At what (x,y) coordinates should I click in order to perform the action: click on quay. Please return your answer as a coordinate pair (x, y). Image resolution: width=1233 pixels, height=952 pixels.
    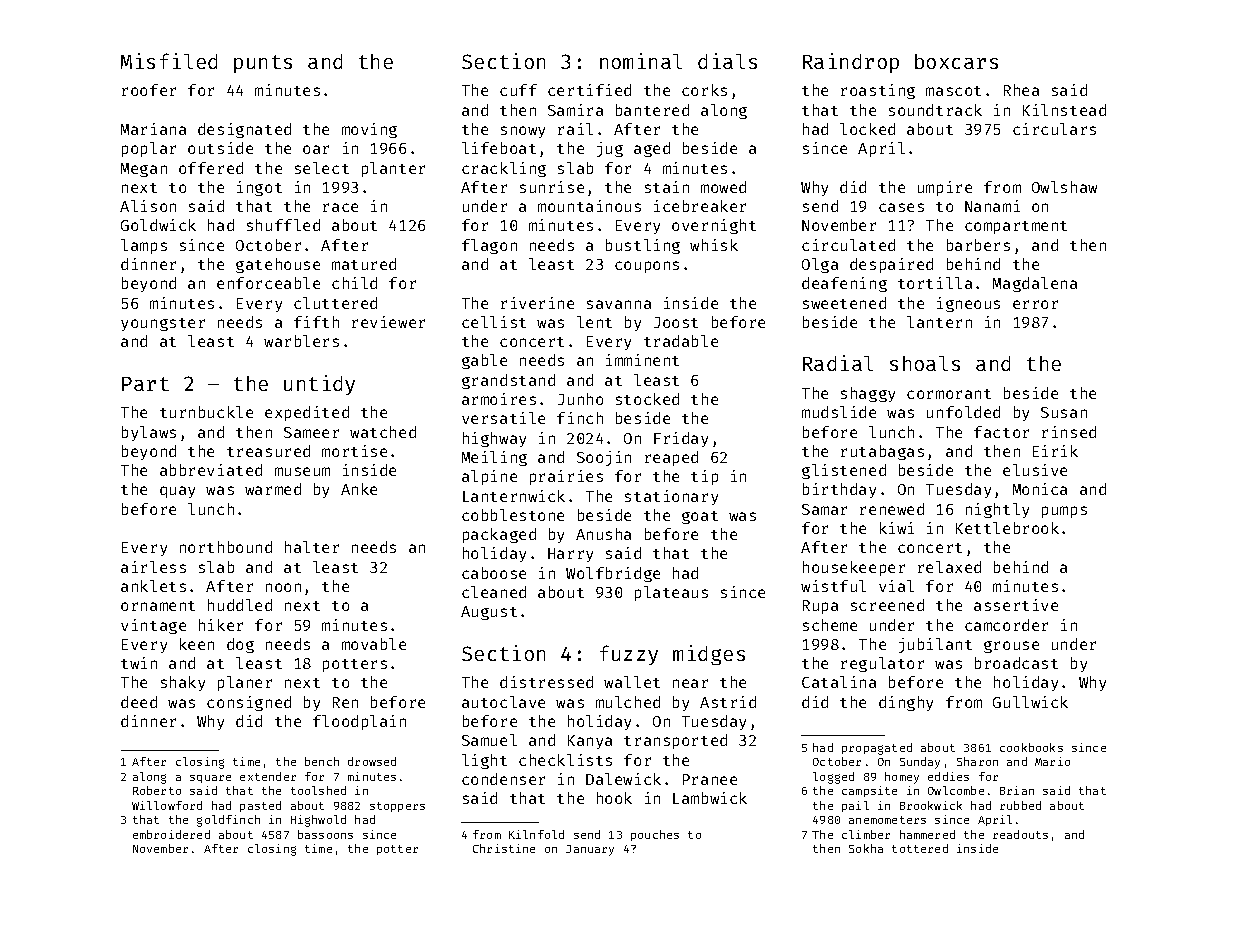
    Looking at the image, I should click on (177, 492).
